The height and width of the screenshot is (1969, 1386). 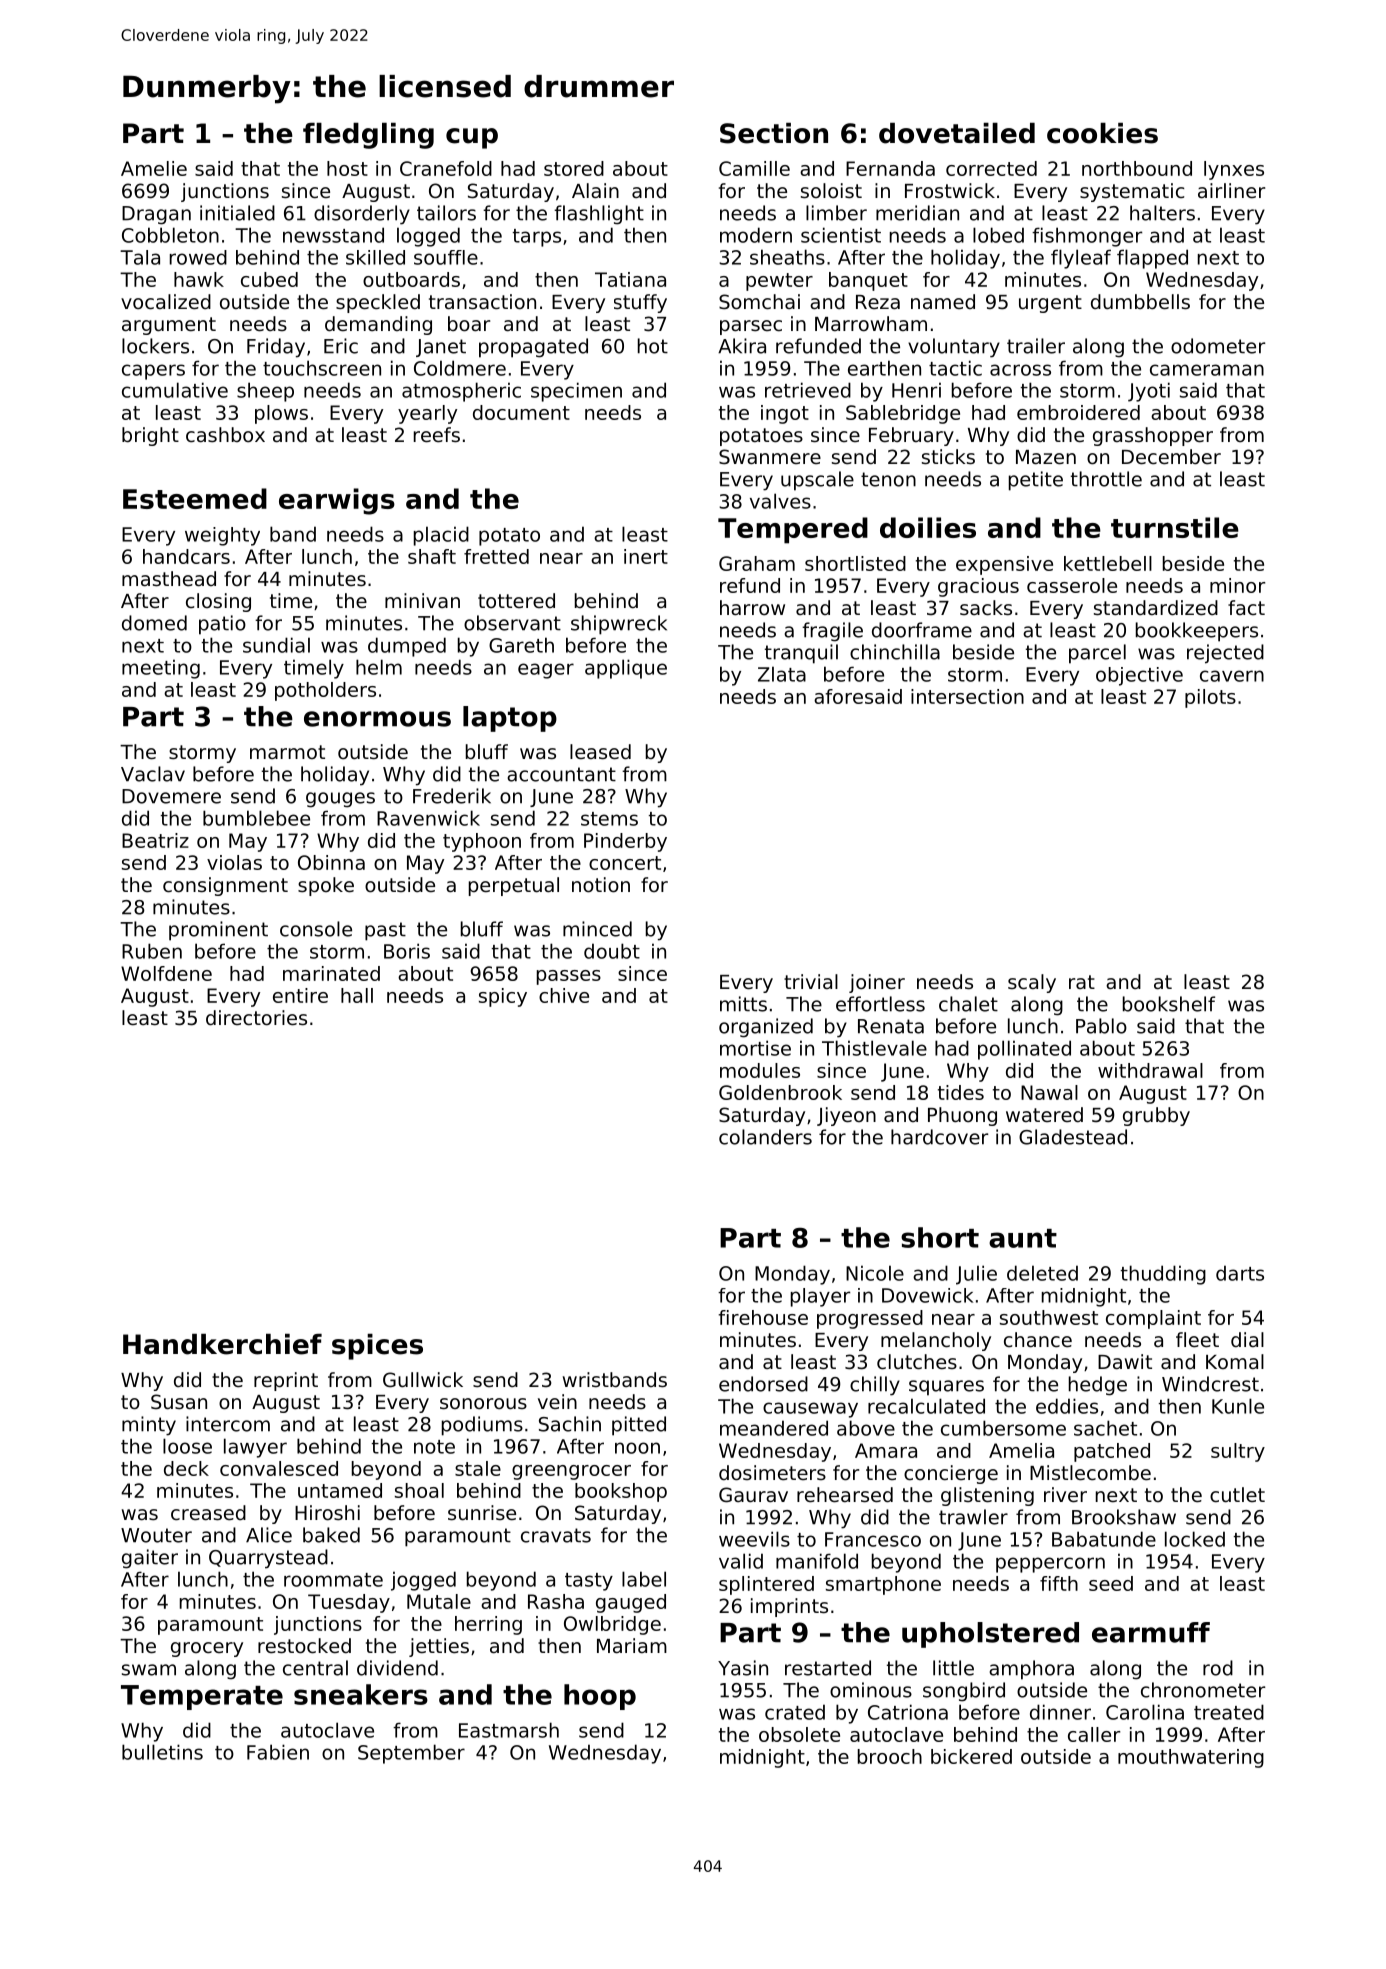 What do you see at coordinates (377, 1347) in the screenshot?
I see `spices` at bounding box center [377, 1347].
